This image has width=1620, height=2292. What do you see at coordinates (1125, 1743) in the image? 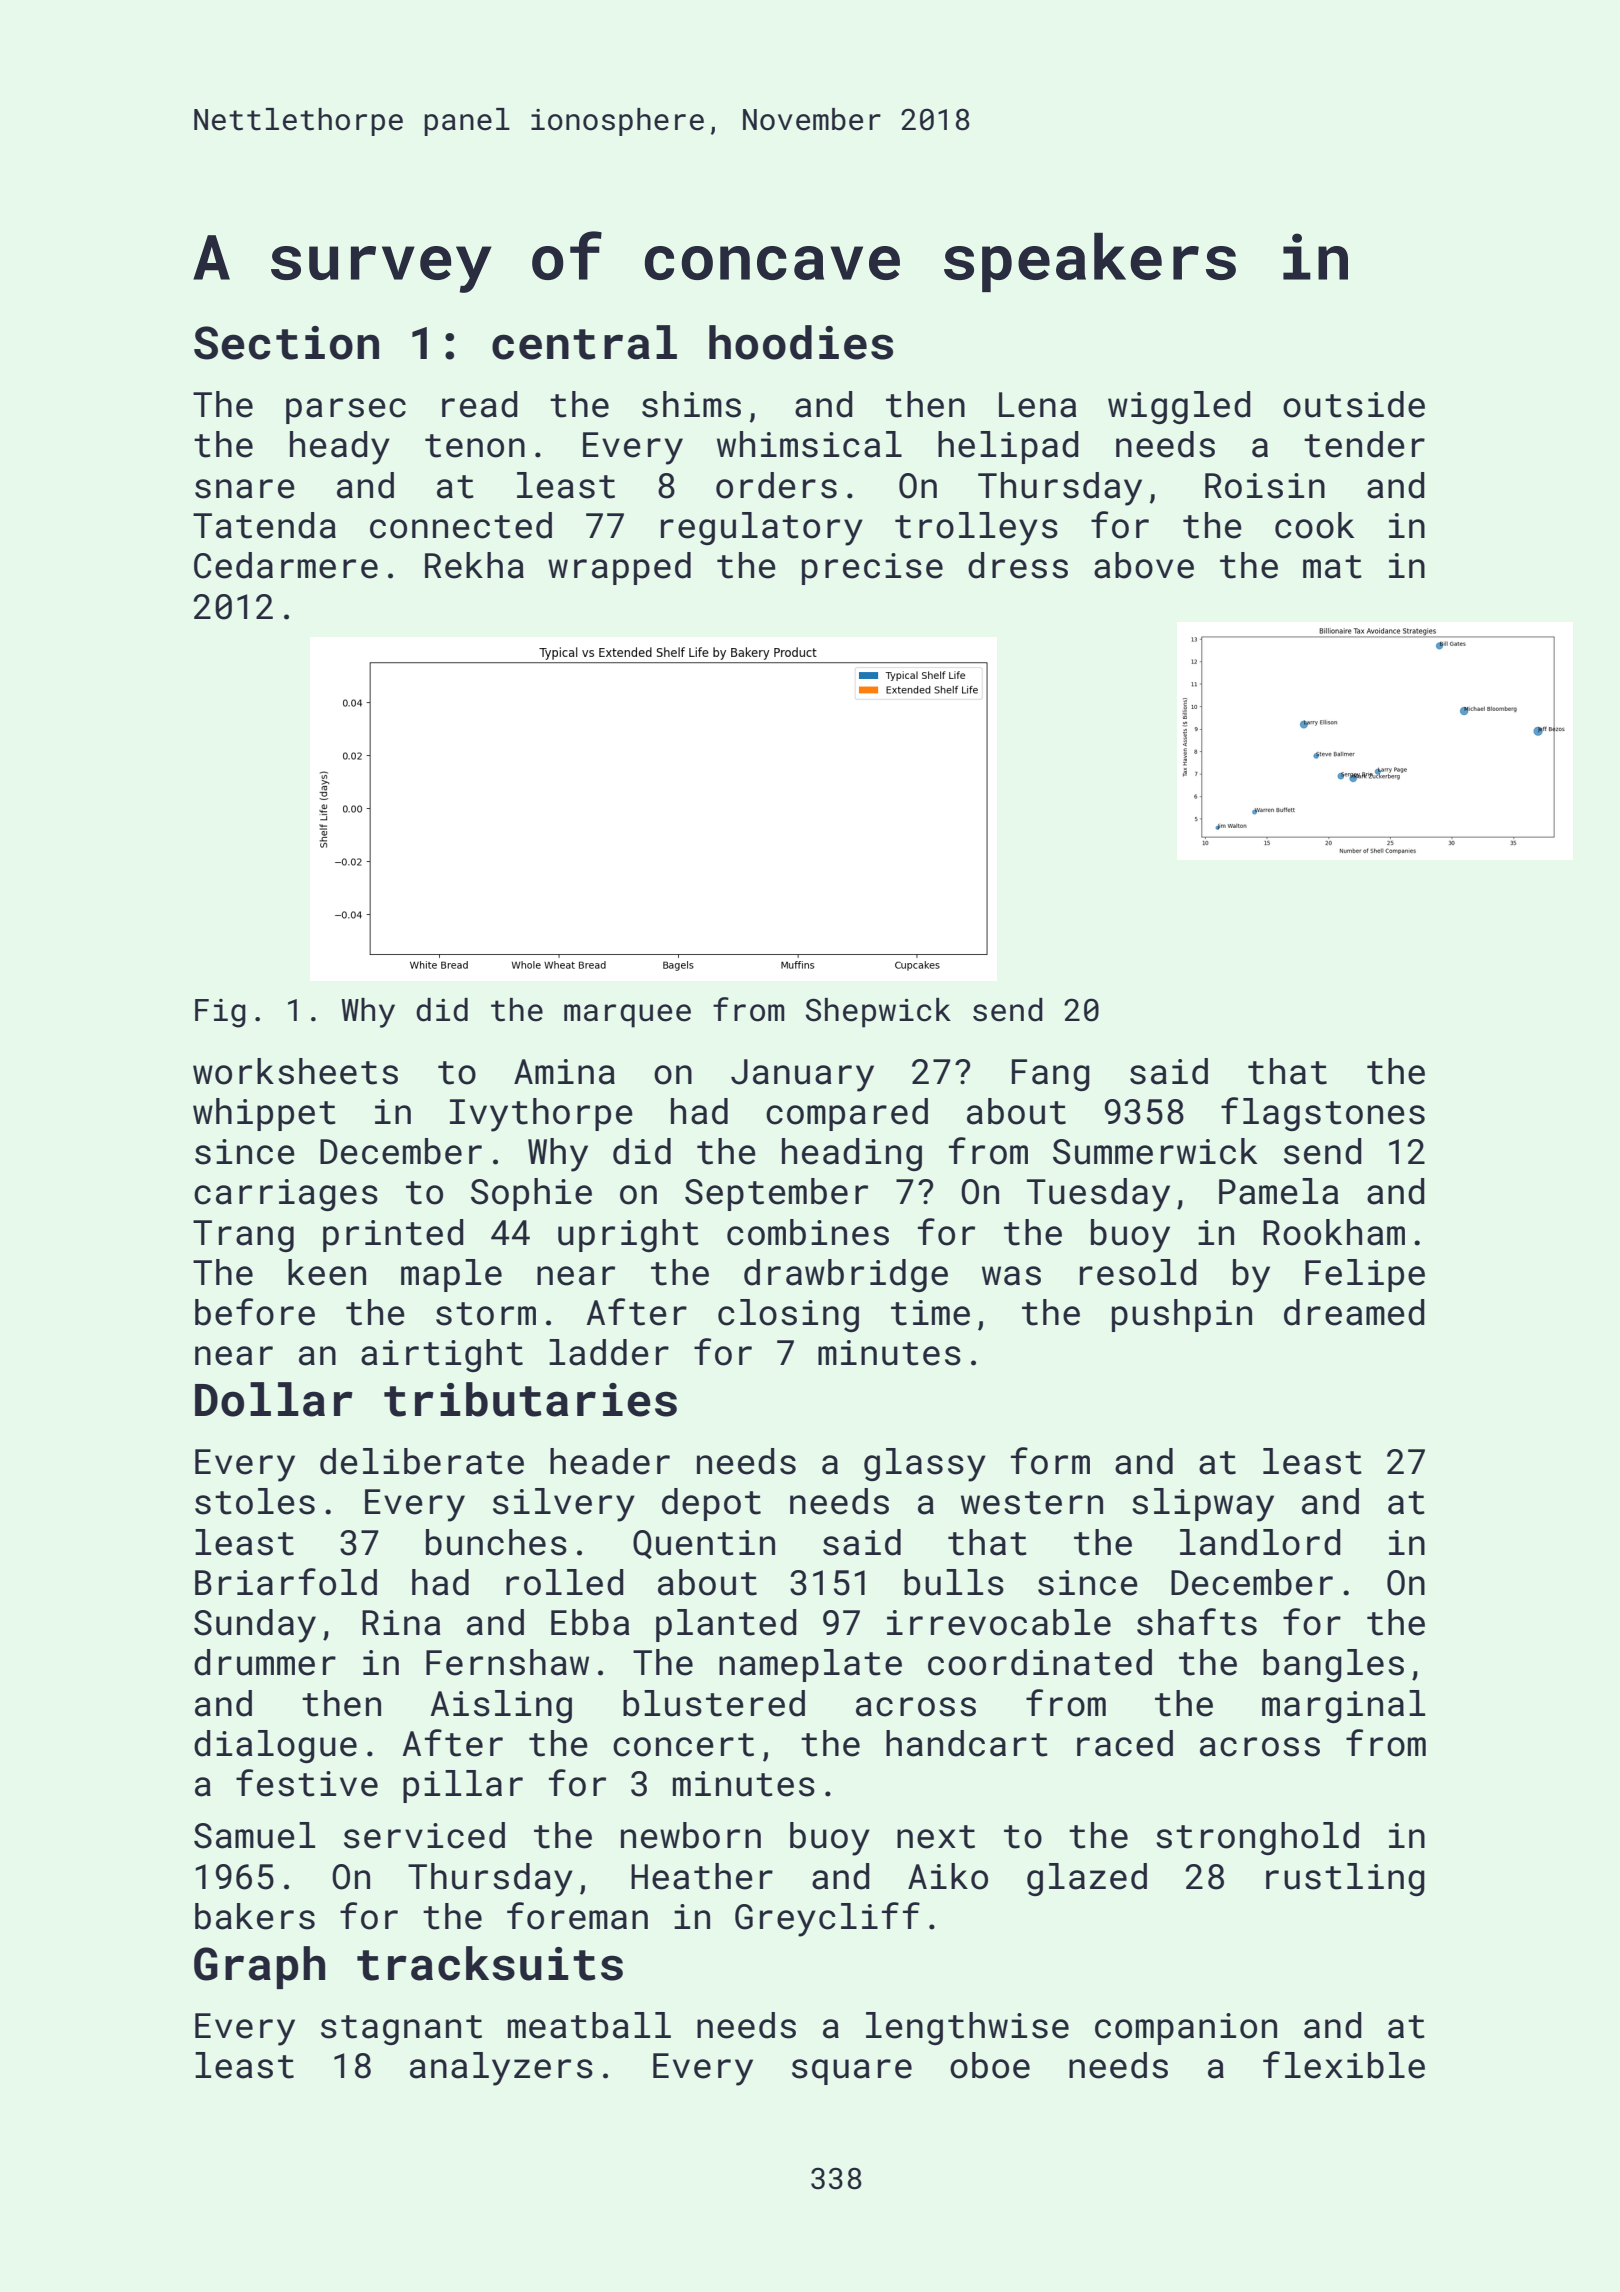
I see `raced` at bounding box center [1125, 1743].
